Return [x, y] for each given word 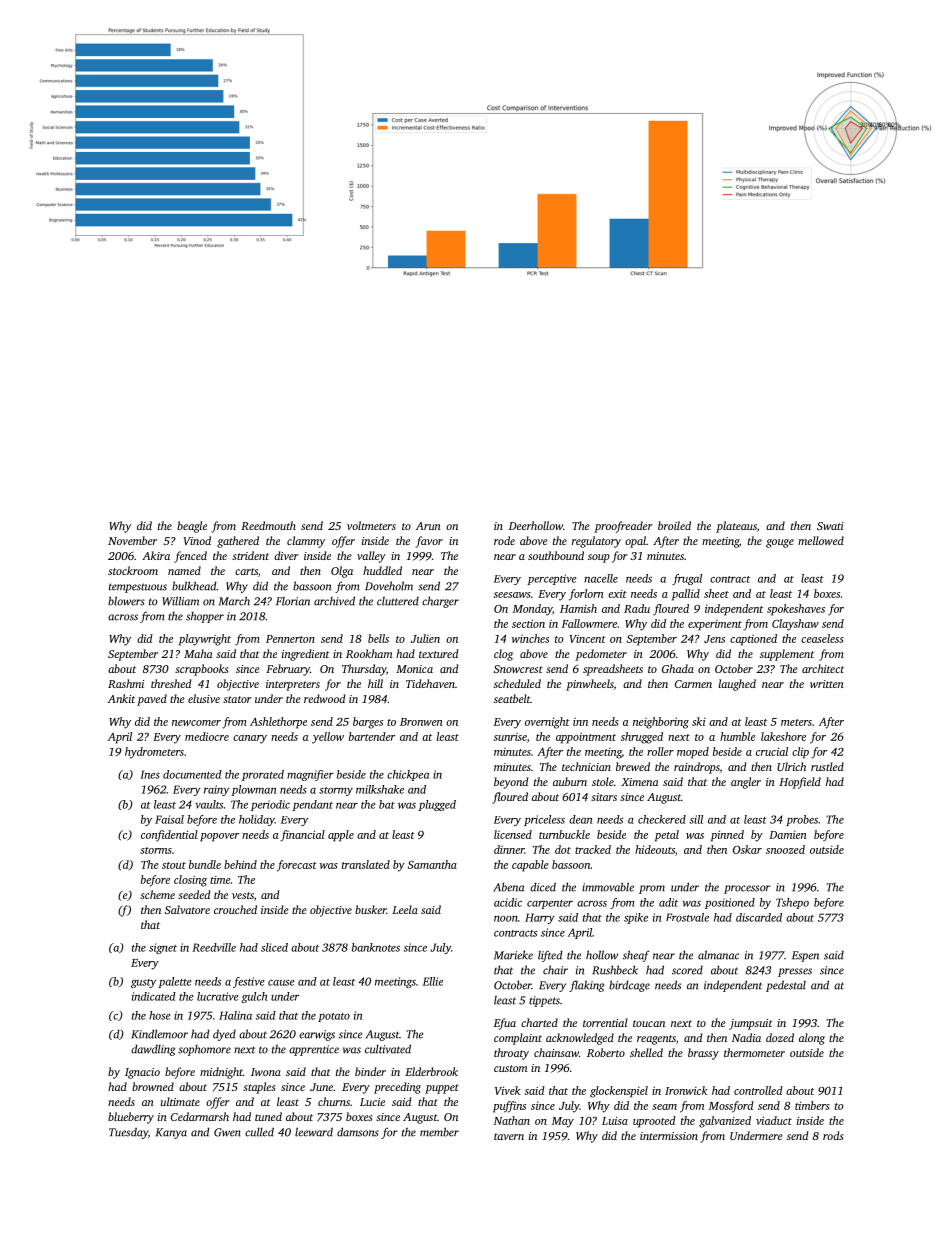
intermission [669, 1136]
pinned [727, 836]
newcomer [196, 723]
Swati [830, 526]
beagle [192, 527]
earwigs [317, 1035]
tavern [509, 1136]
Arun [428, 526]
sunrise [510, 737]
